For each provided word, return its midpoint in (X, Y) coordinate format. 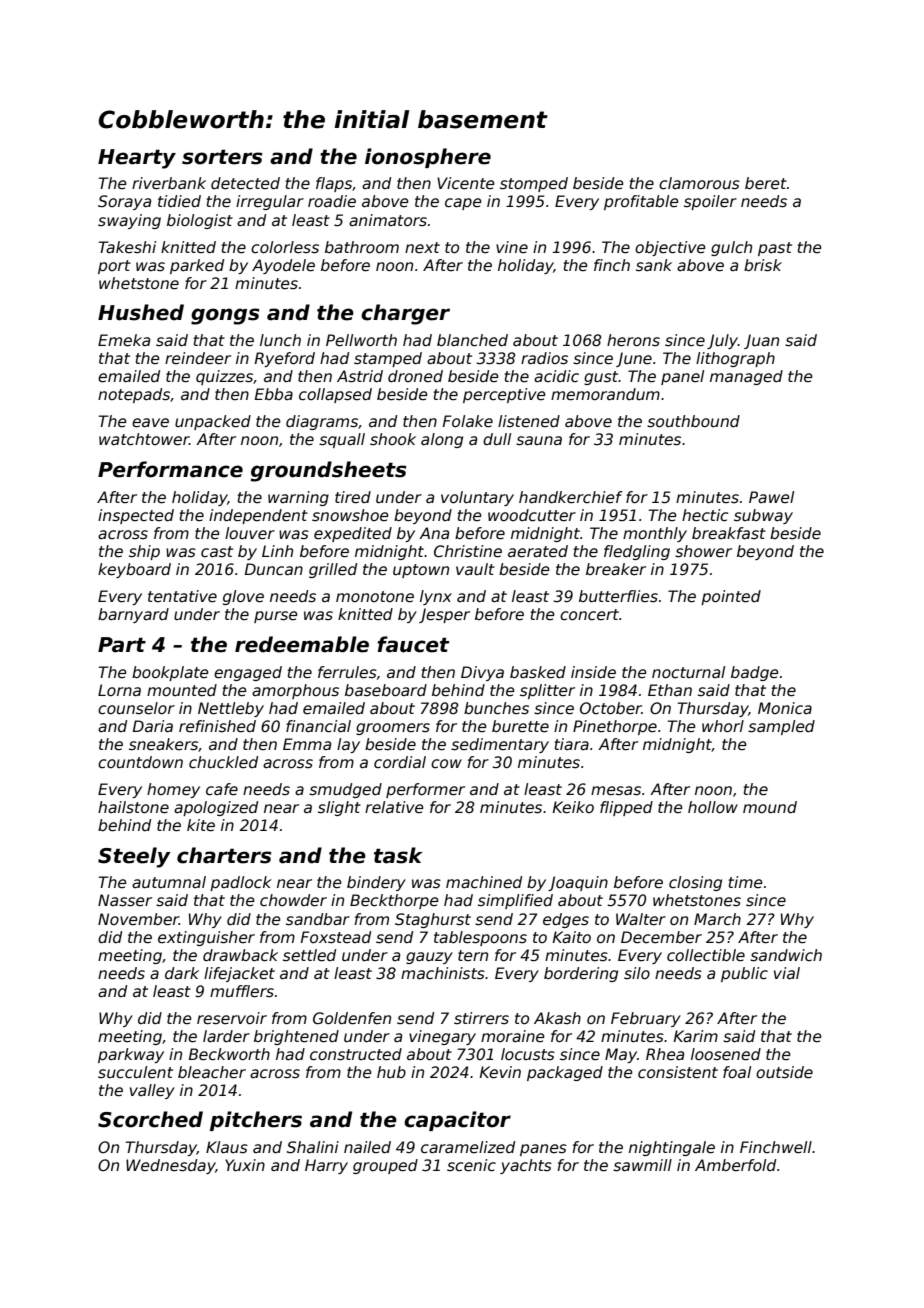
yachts (526, 1166)
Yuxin (245, 1165)
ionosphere (428, 158)
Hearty (137, 159)
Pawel (771, 497)
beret (766, 183)
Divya (482, 673)
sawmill (642, 1165)
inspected (136, 516)
